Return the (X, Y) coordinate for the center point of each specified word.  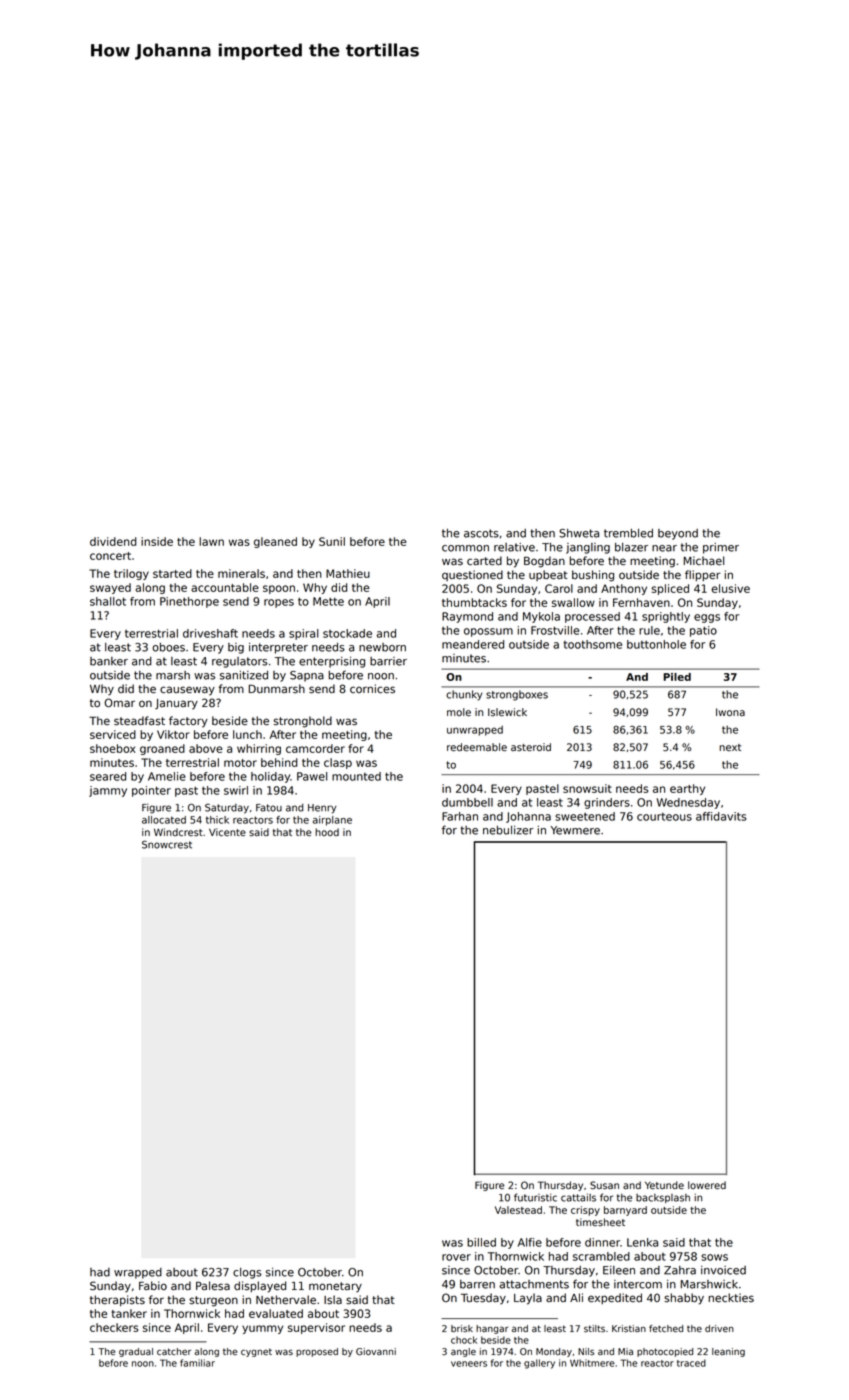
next (730, 747)
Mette (328, 601)
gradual (136, 1352)
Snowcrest (167, 844)
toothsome (593, 644)
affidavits (721, 816)
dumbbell (467, 802)
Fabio (153, 1285)
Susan (604, 1185)
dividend (113, 541)
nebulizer (508, 830)
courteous (664, 816)
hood (327, 832)
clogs (247, 1273)
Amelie (167, 776)
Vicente (227, 832)
